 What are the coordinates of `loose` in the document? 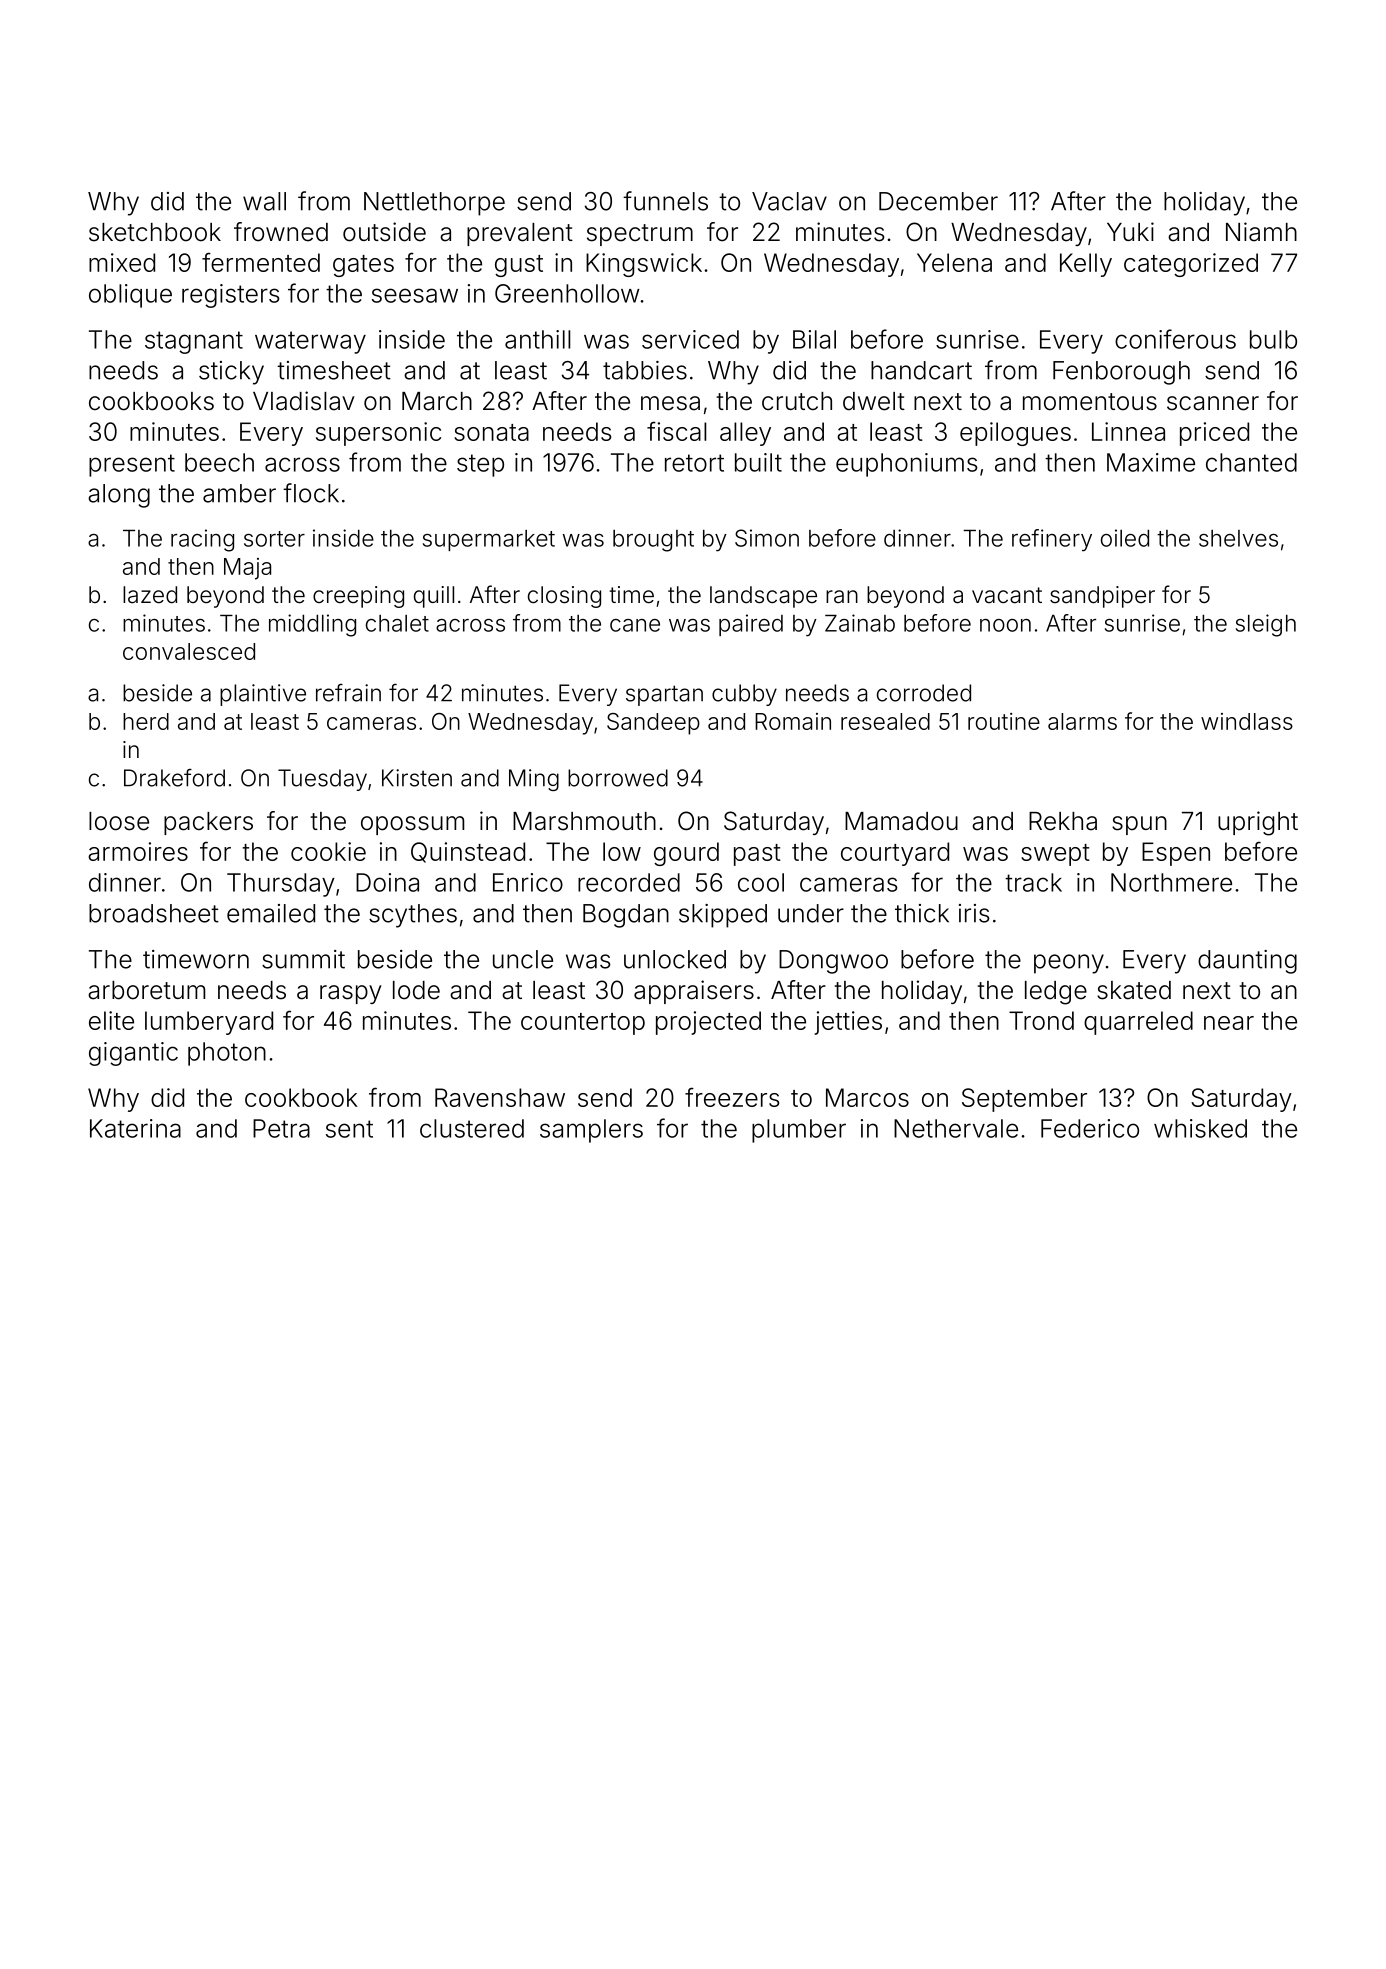 It's located at (119, 821).
